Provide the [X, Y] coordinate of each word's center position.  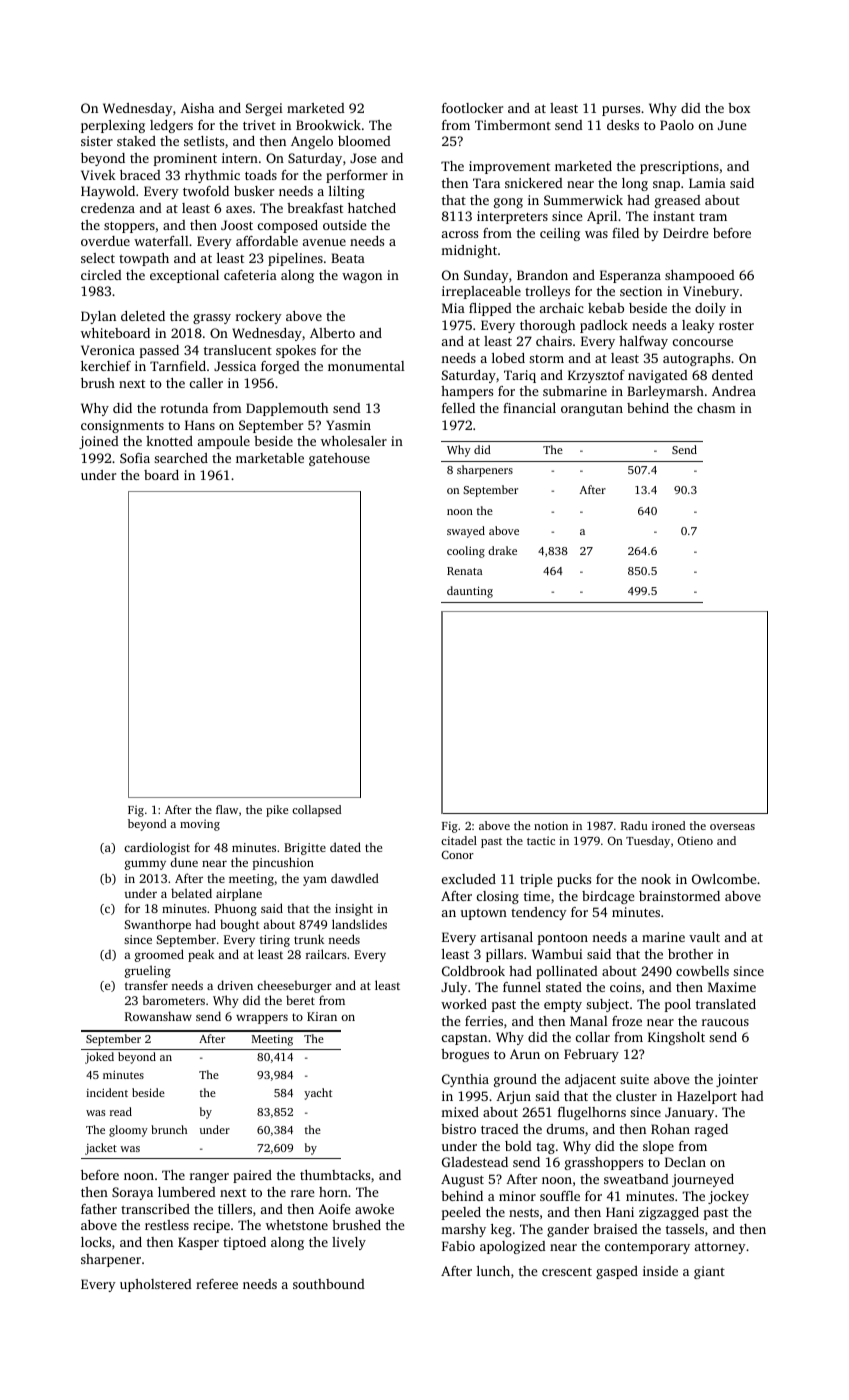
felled [458, 408]
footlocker [472, 108]
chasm [716, 408]
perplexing [113, 126]
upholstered [156, 1285]
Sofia [135, 458]
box [739, 108]
